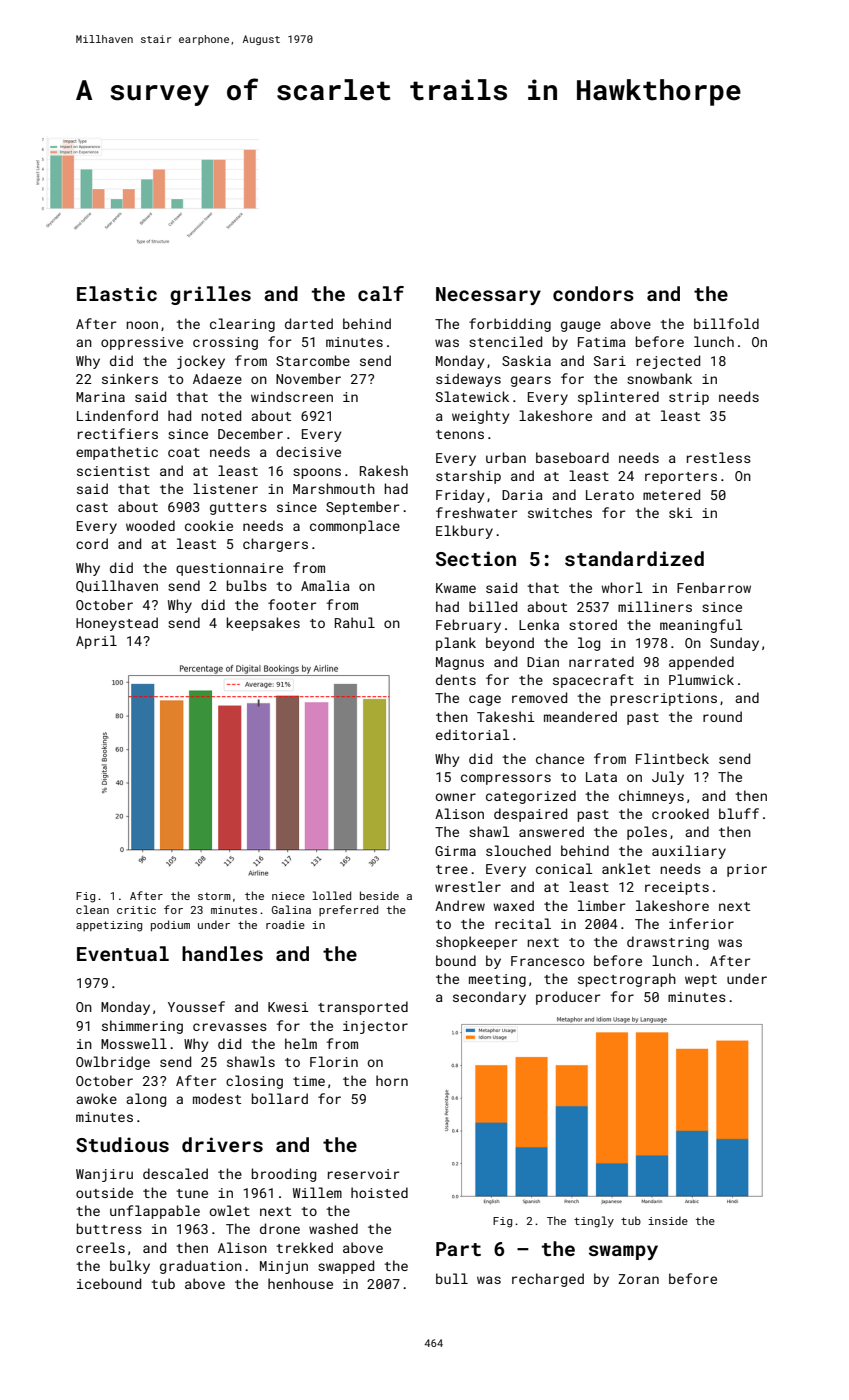 Image resolution: width=849 pixels, height=1400 pixels. Describe the element at coordinates (130, 1267) in the screenshot. I see `bulky` at that location.
